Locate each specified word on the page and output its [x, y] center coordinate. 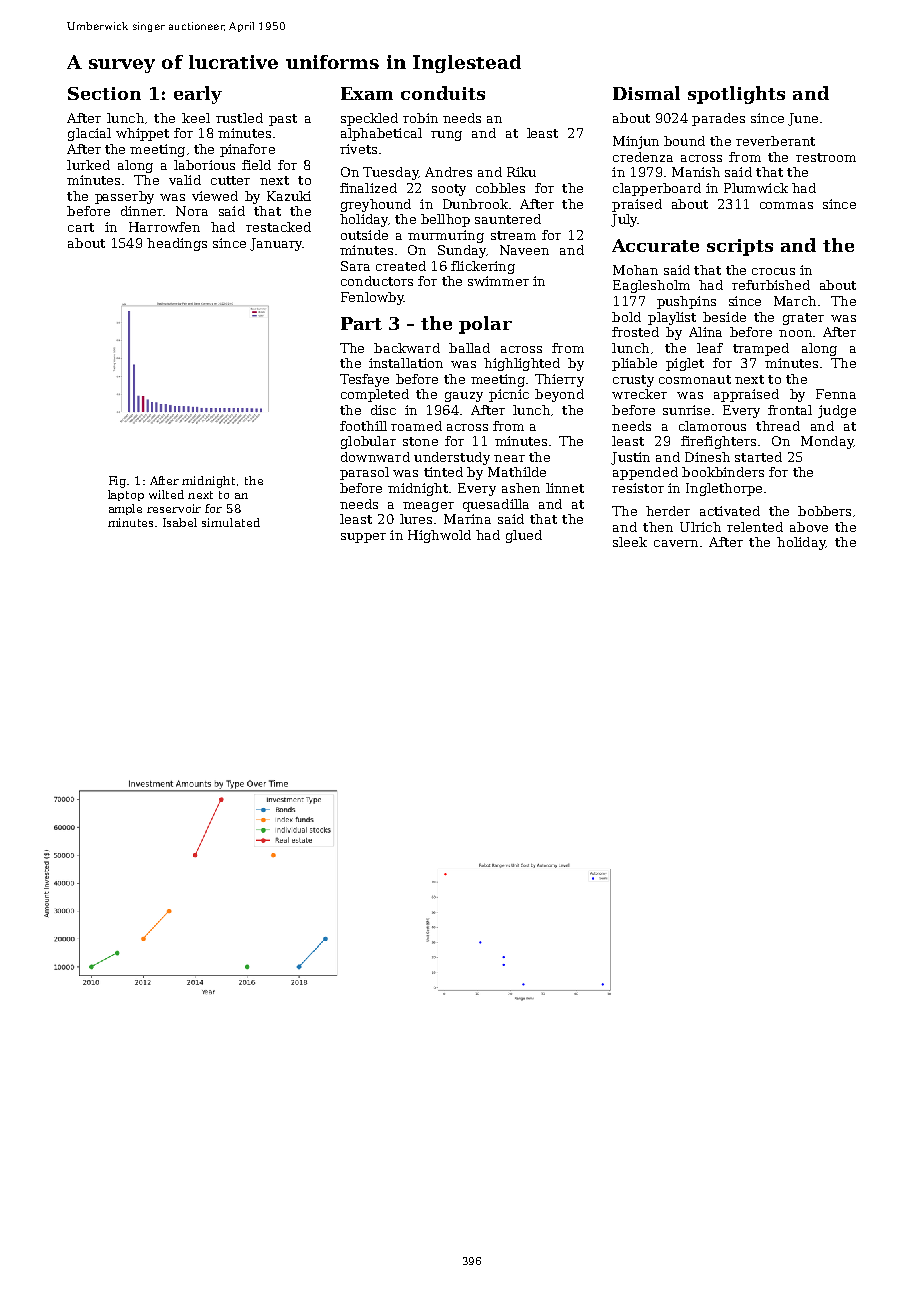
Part [361, 323]
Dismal [646, 93]
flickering [483, 267]
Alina [705, 332]
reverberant [775, 141]
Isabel [180, 522]
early [198, 95]
